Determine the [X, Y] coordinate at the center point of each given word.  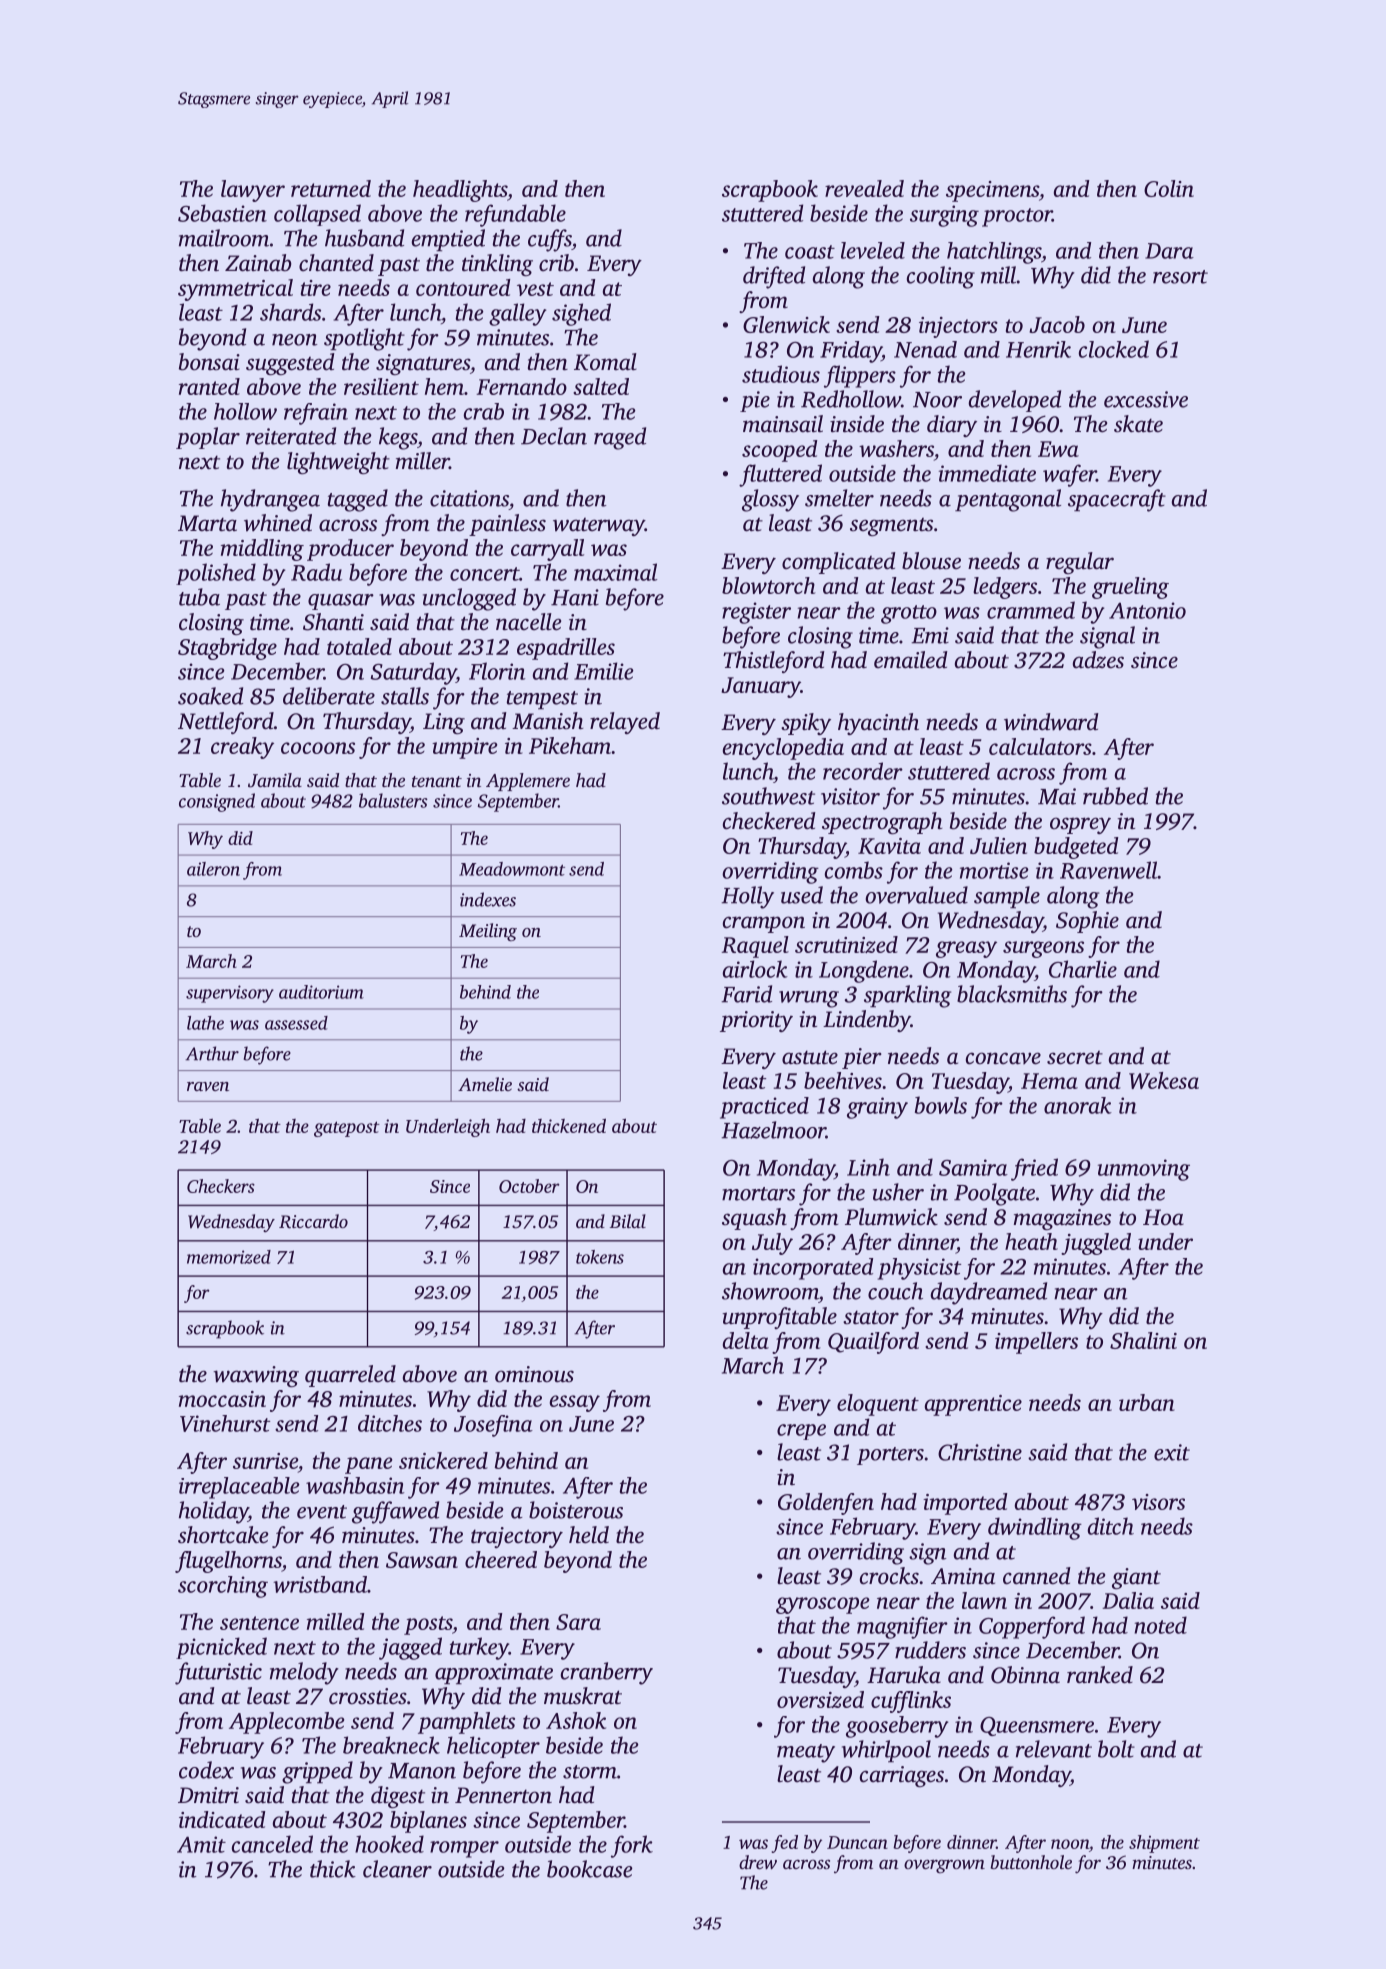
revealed [864, 188]
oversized [820, 1699]
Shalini [1143, 1340]
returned [331, 188]
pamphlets [466, 1723]
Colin [1169, 188]
